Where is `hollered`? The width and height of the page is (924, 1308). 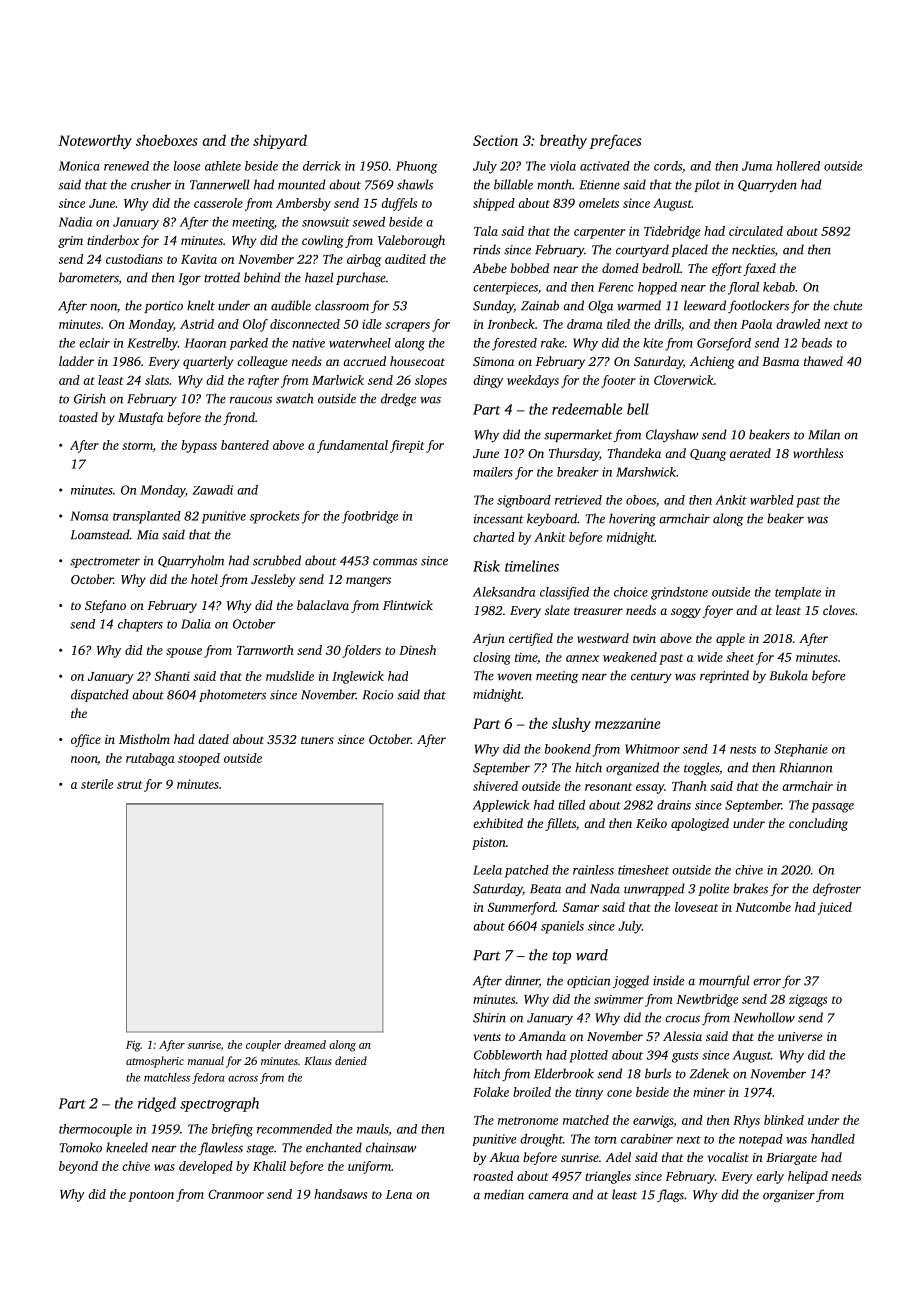
hollered is located at coordinates (798, 166).
